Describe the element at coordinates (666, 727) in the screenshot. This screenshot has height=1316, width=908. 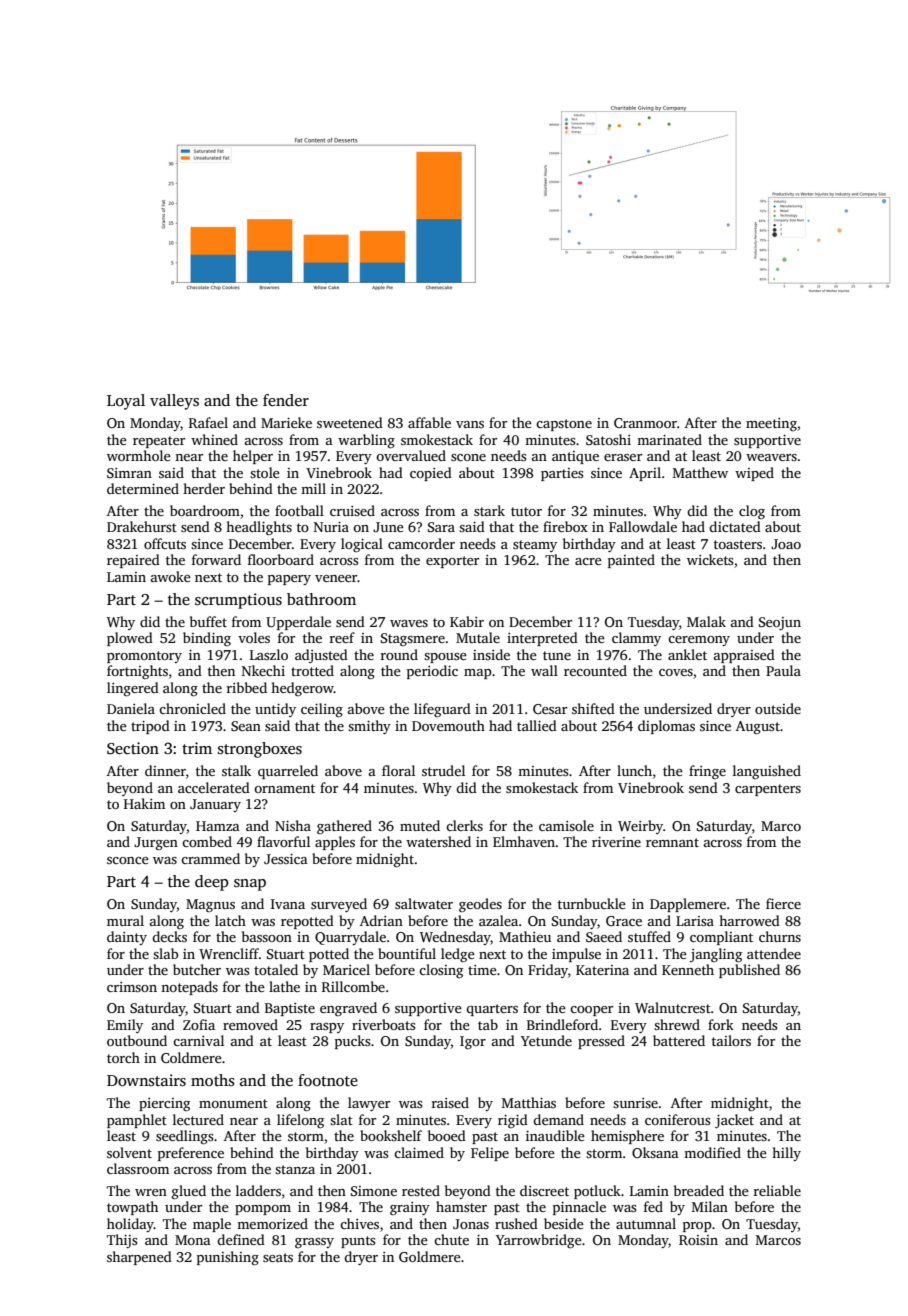
I see `diplomas` at that location.
